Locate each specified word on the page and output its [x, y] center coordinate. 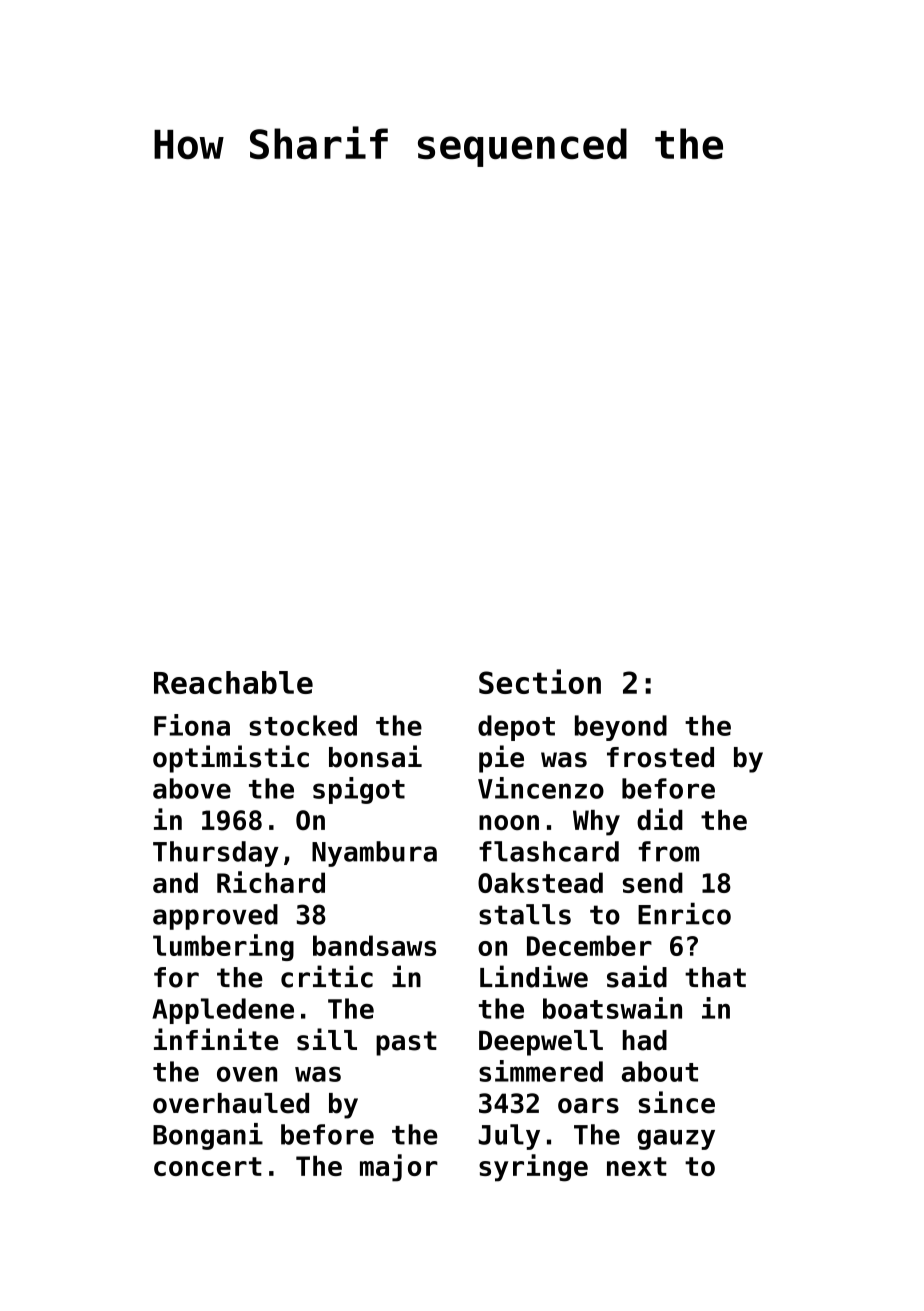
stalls [525, 914]
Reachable [233, 682]
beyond [621, 728]
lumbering [223, 947]
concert [208, 1166]
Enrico [684, 914]
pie [501, 759]
